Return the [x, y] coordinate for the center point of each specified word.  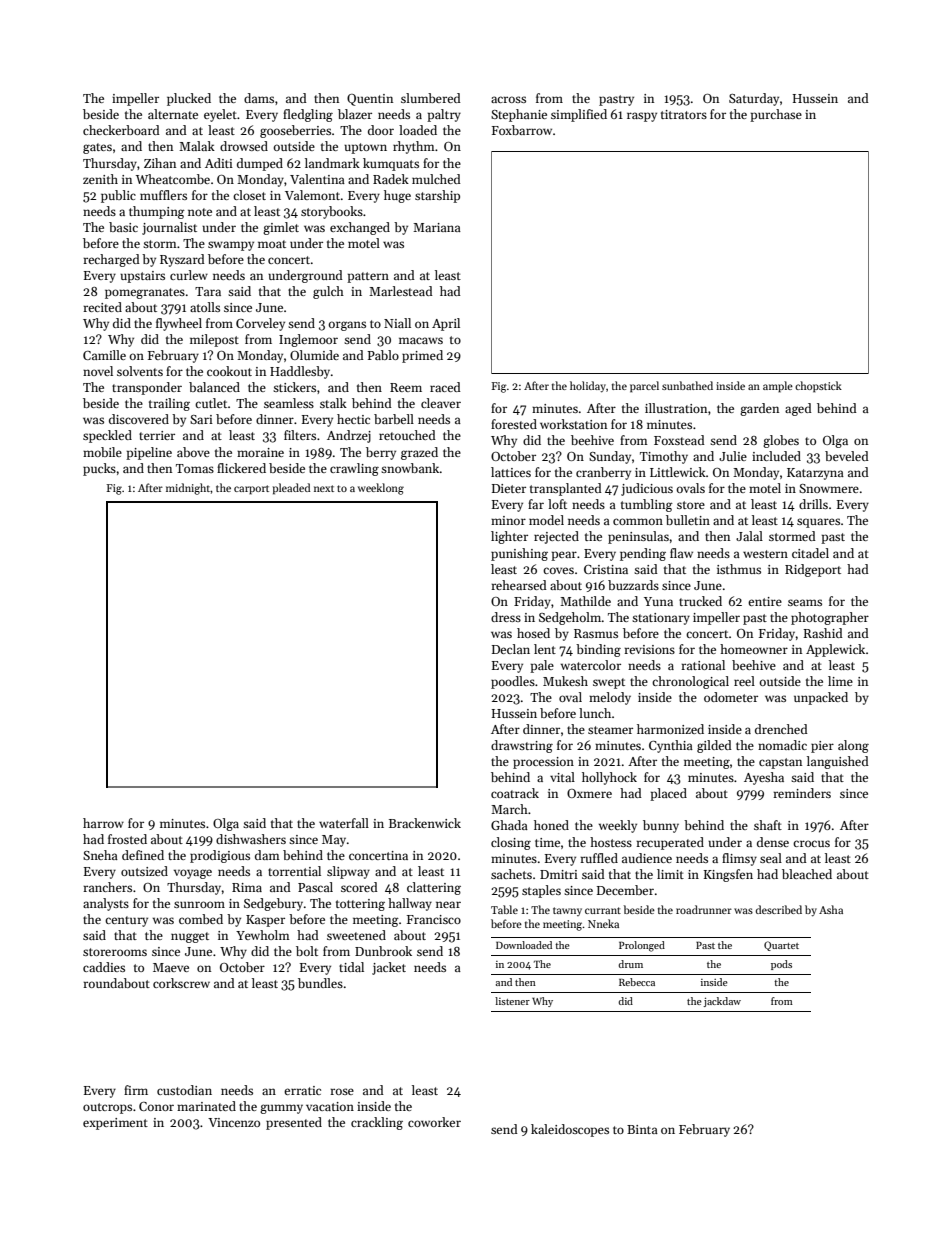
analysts [106, 904]
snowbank [410, 468]
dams [259, 98]
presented [294, 1123]
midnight [188, 489]
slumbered [431, 98]
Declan [511, 649]
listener [512, 1001]
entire [765, 601]
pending [643, 554]
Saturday [754, 99]
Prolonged [642, 946]
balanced [214, 387]
